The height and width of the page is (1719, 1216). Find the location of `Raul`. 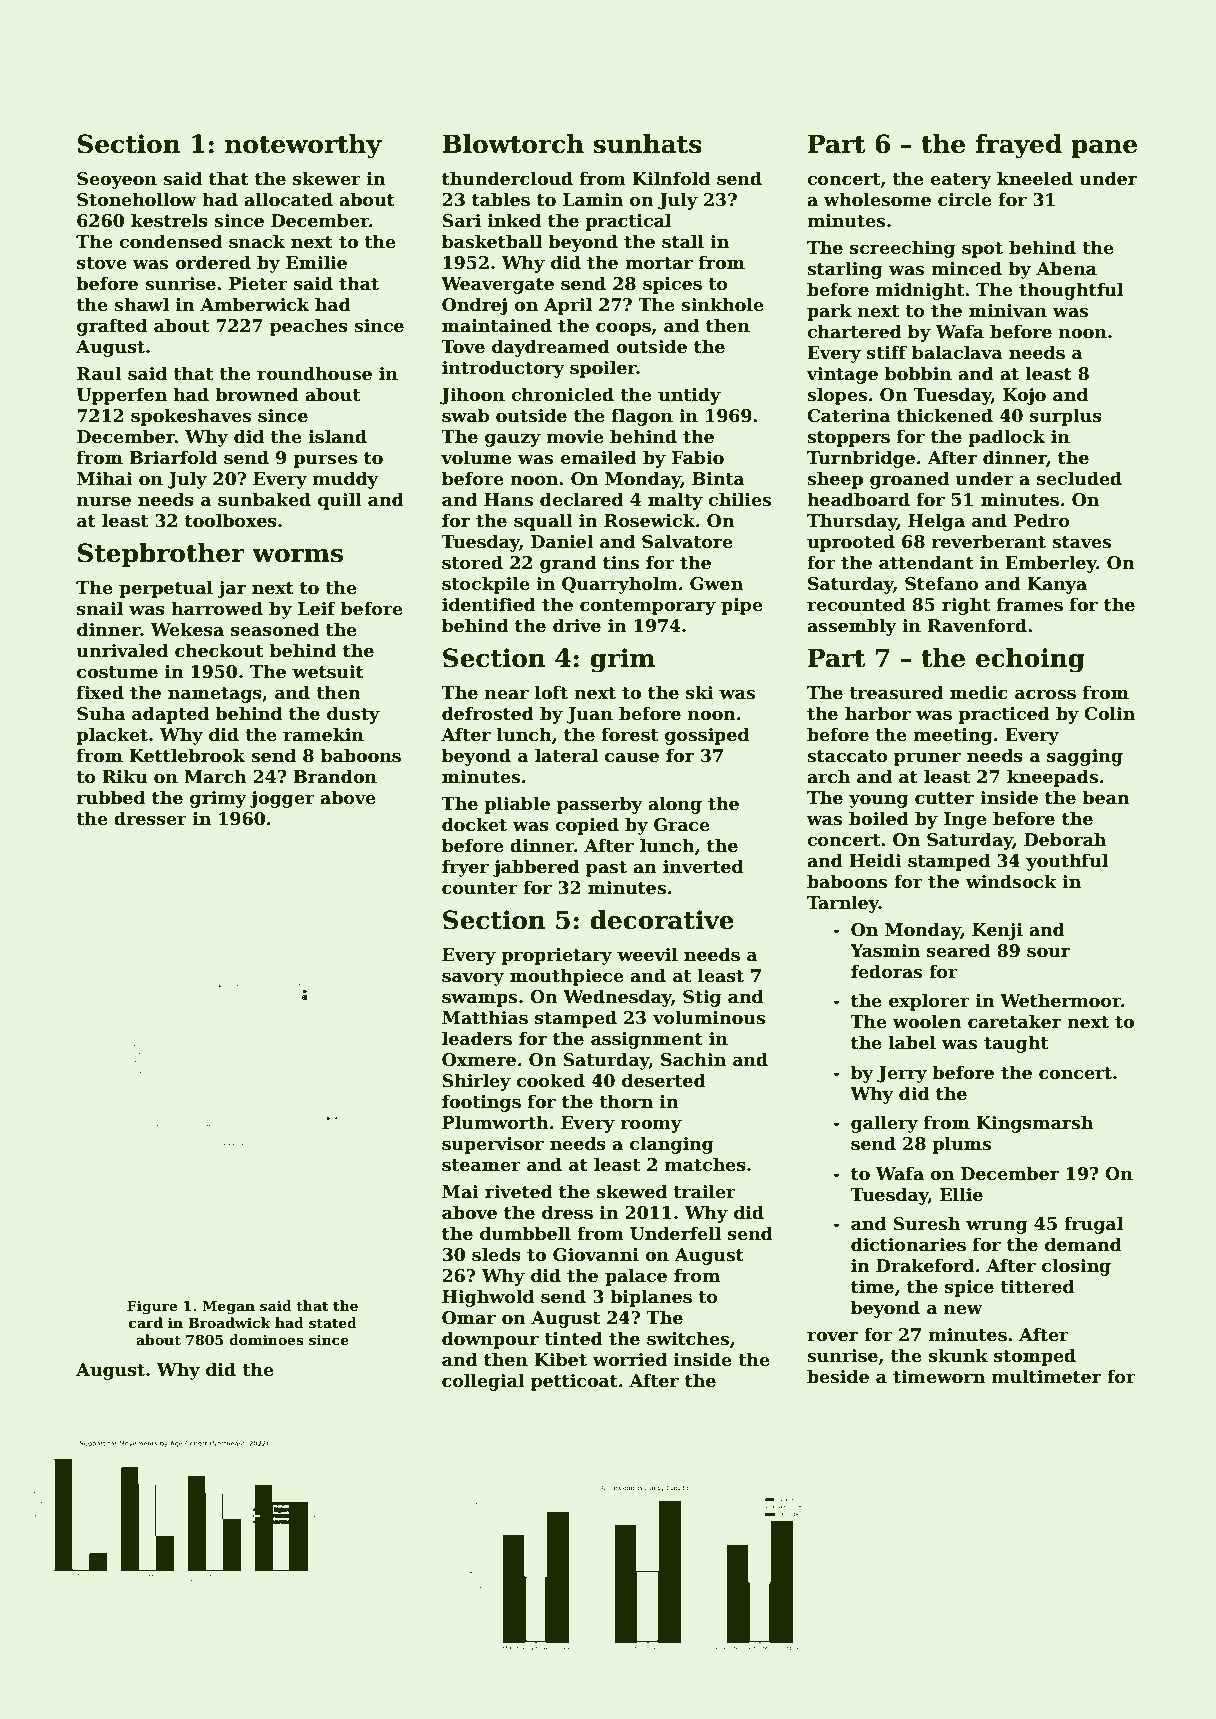

Raul is located at coordinates (99, 373).
